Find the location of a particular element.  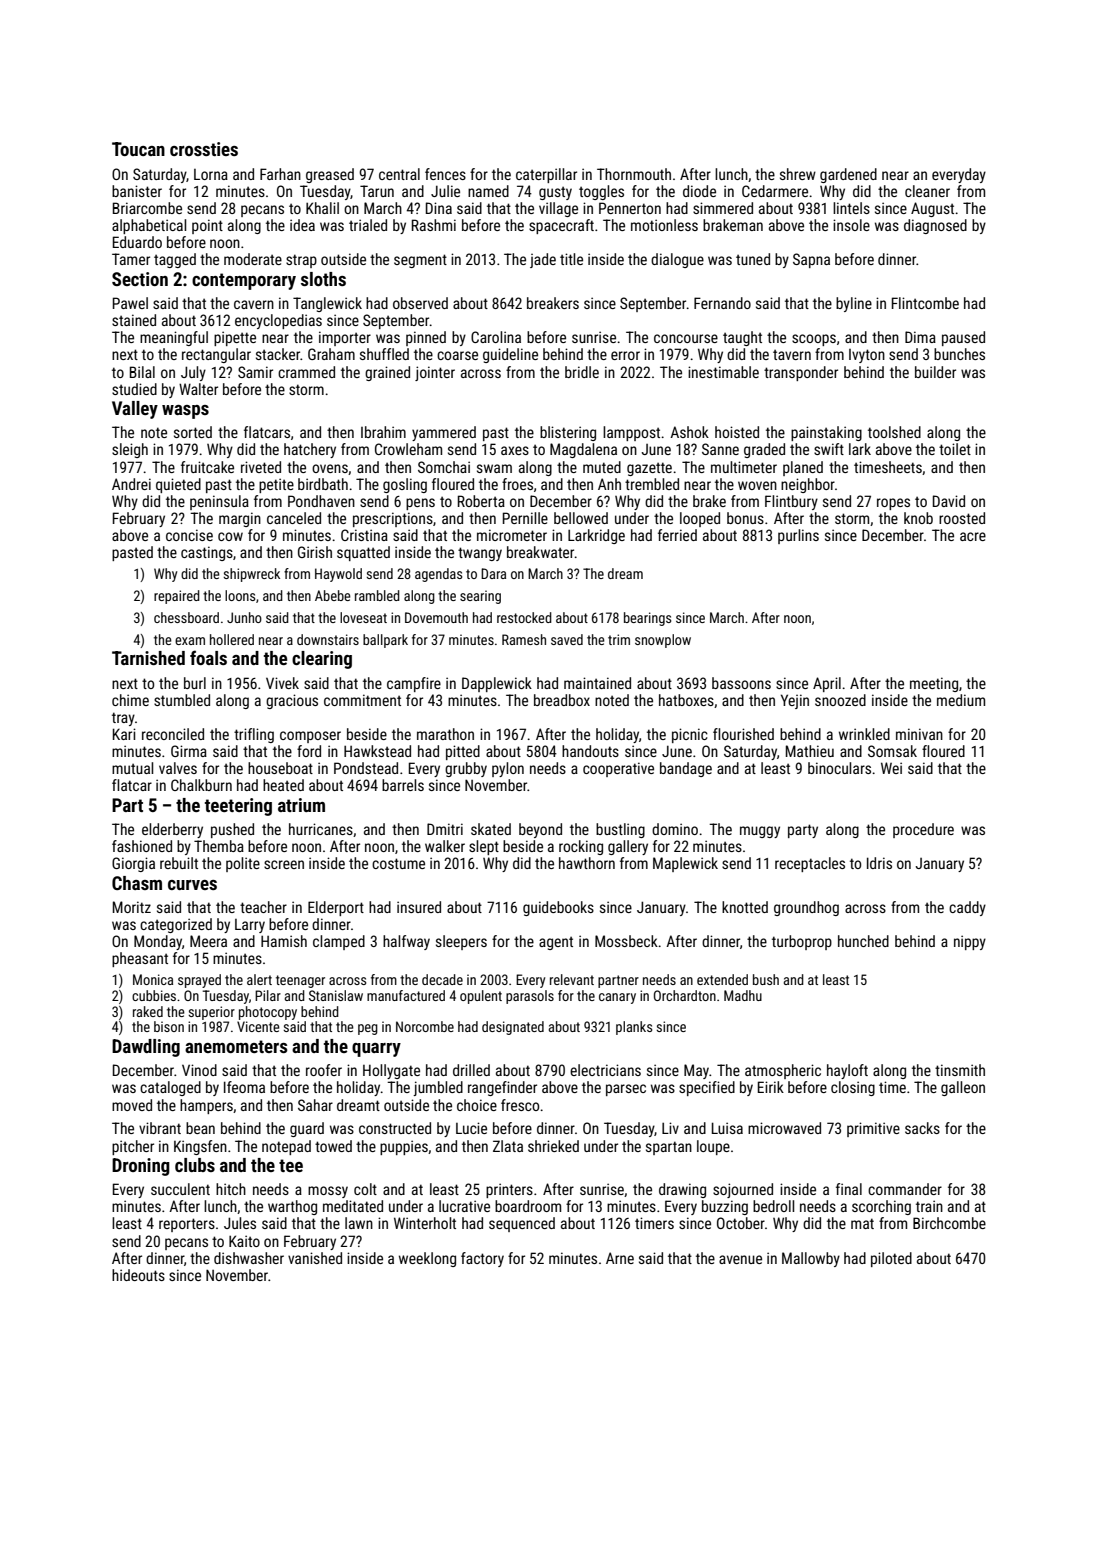

gardened is located at coordinates (848, 175).
